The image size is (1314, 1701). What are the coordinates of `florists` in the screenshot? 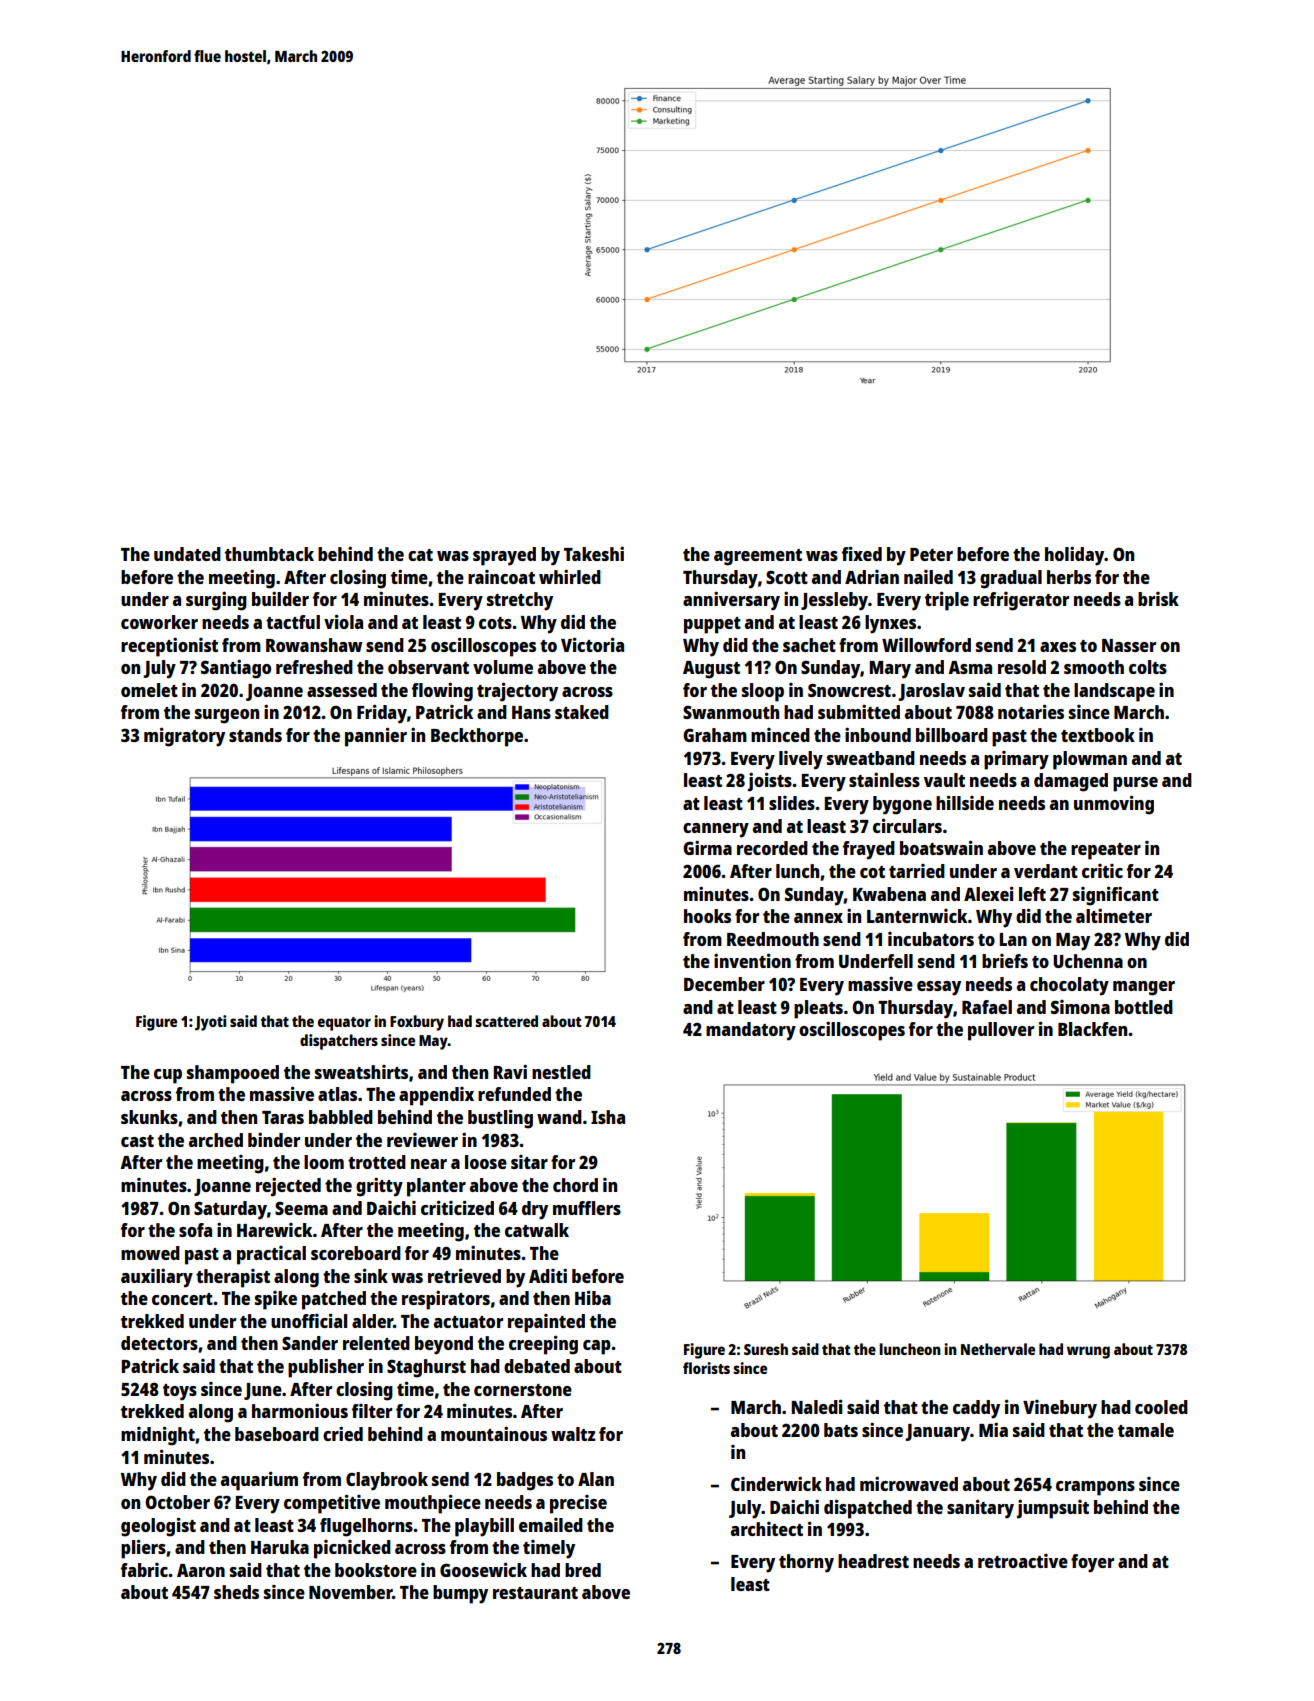 It's located at (706, 1368).
